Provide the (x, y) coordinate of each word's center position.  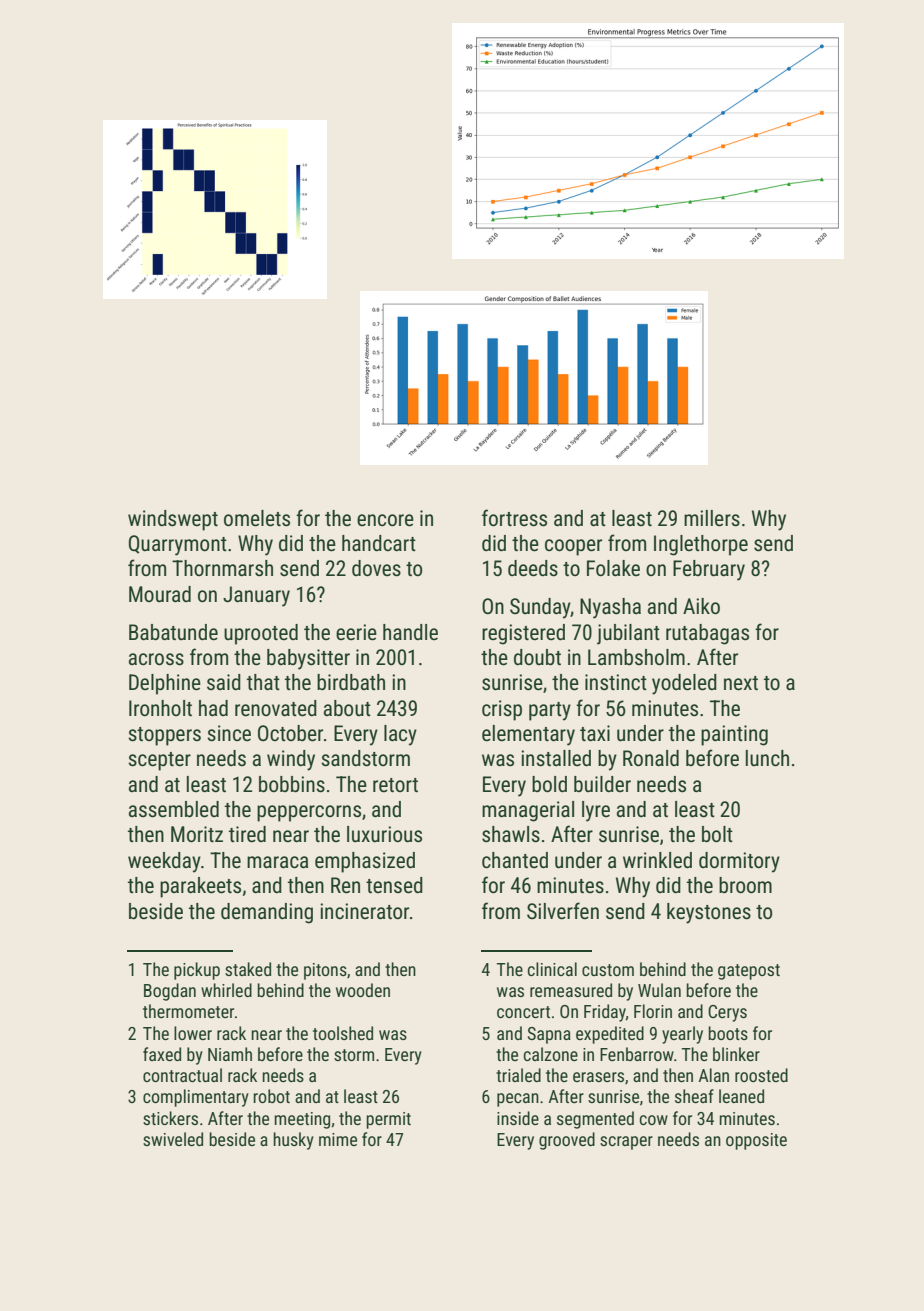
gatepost (749, 972)
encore (385, 520)
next (741, 683)
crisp (502, 710)
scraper (626, 1143)
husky (293, 1141)
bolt (717, 834)
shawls (511, 834)
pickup (197, 971)
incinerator (364, 911)
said (224, 682)
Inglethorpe (701, 545)
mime (338, 1139)
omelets (257, 518)
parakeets (200, 887)
